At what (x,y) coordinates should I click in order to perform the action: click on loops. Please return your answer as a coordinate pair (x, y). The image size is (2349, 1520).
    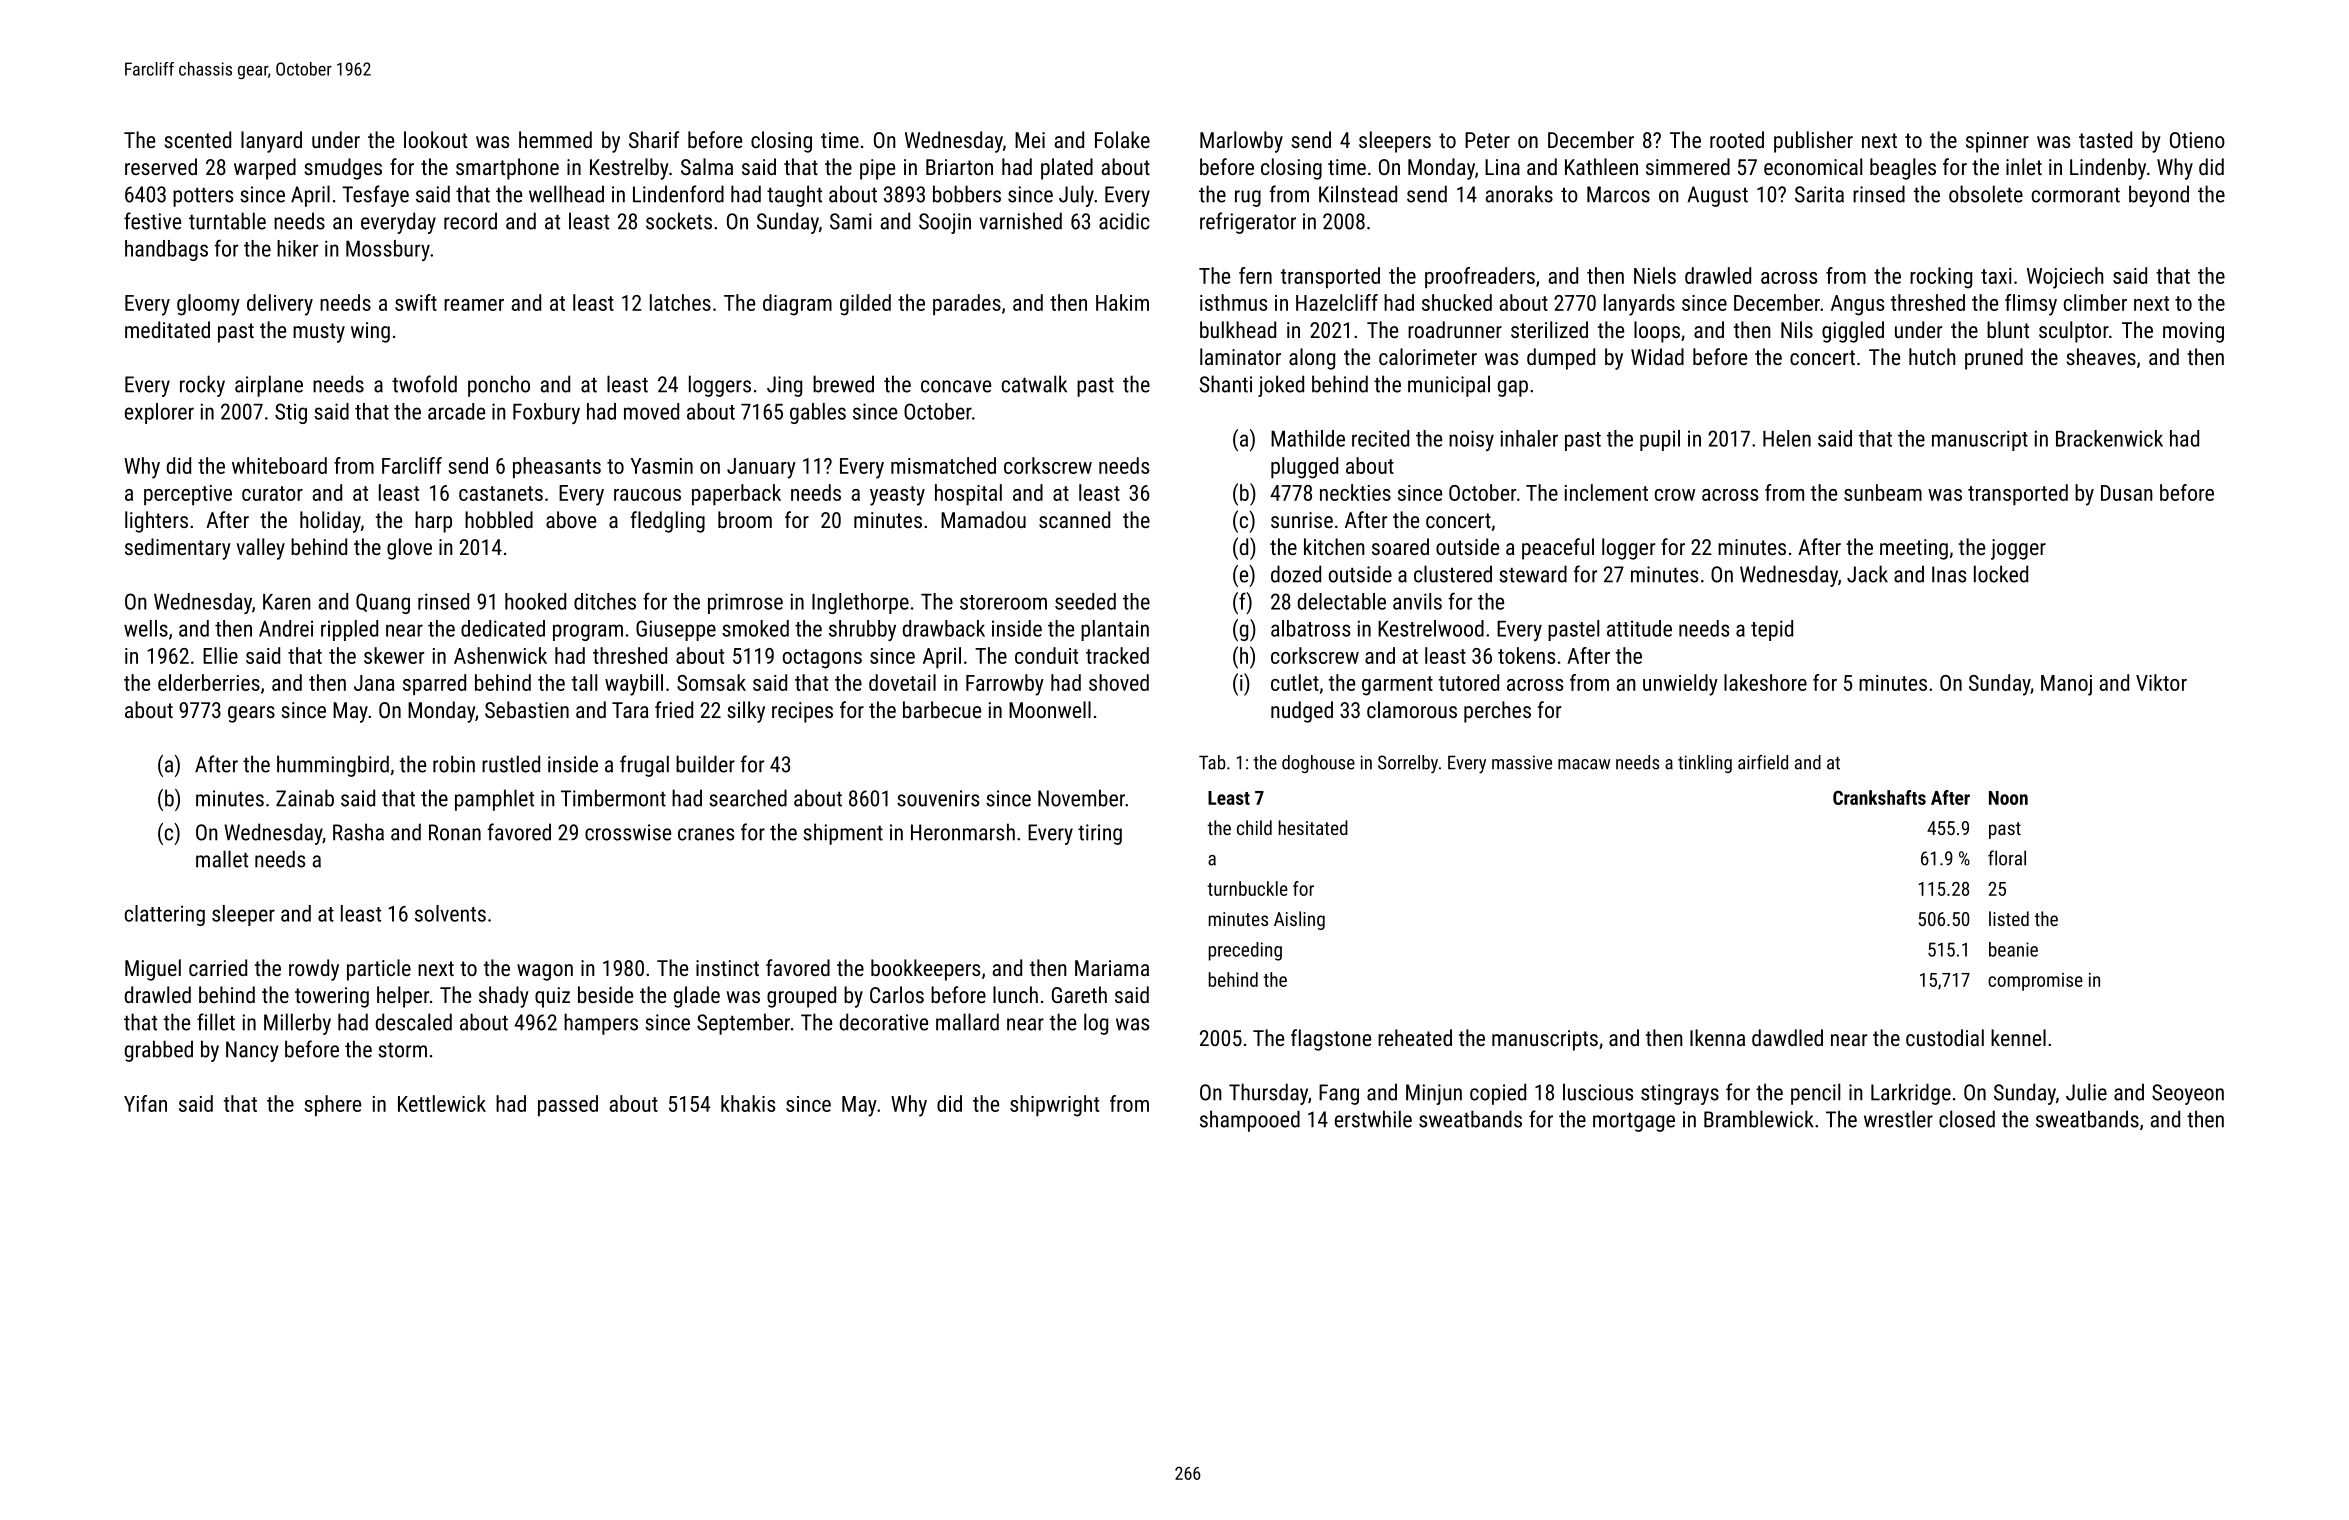
    Looking at the image, I should click on (1657, 332).
